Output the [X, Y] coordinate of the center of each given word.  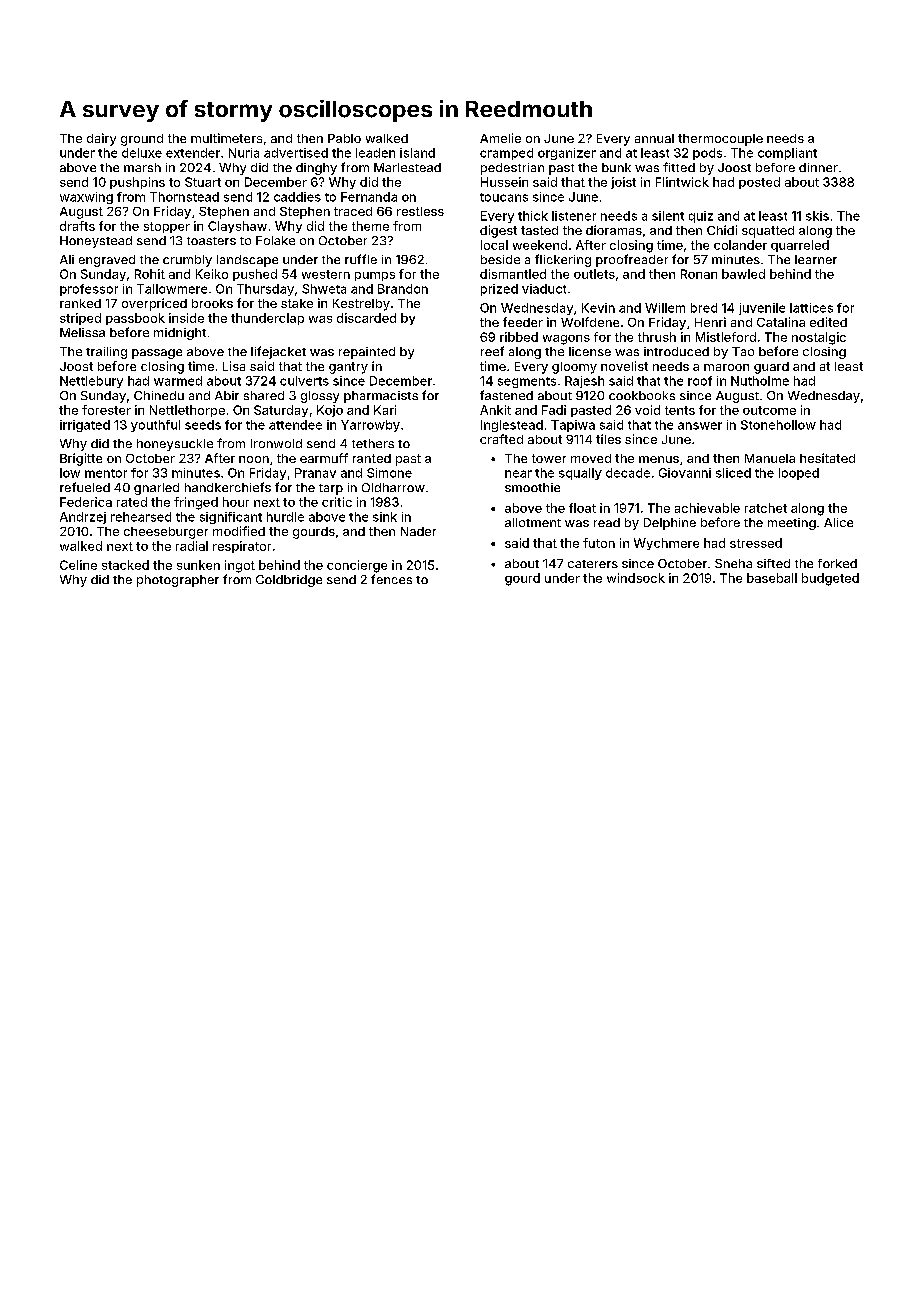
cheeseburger [166, 533]
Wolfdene [590, 322]
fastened [506, 395]
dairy [101, 139]
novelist [624, 366]
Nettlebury [91, 382]
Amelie [500, 138]
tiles [608, 439]
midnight [180, 334]
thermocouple [720, 140]
